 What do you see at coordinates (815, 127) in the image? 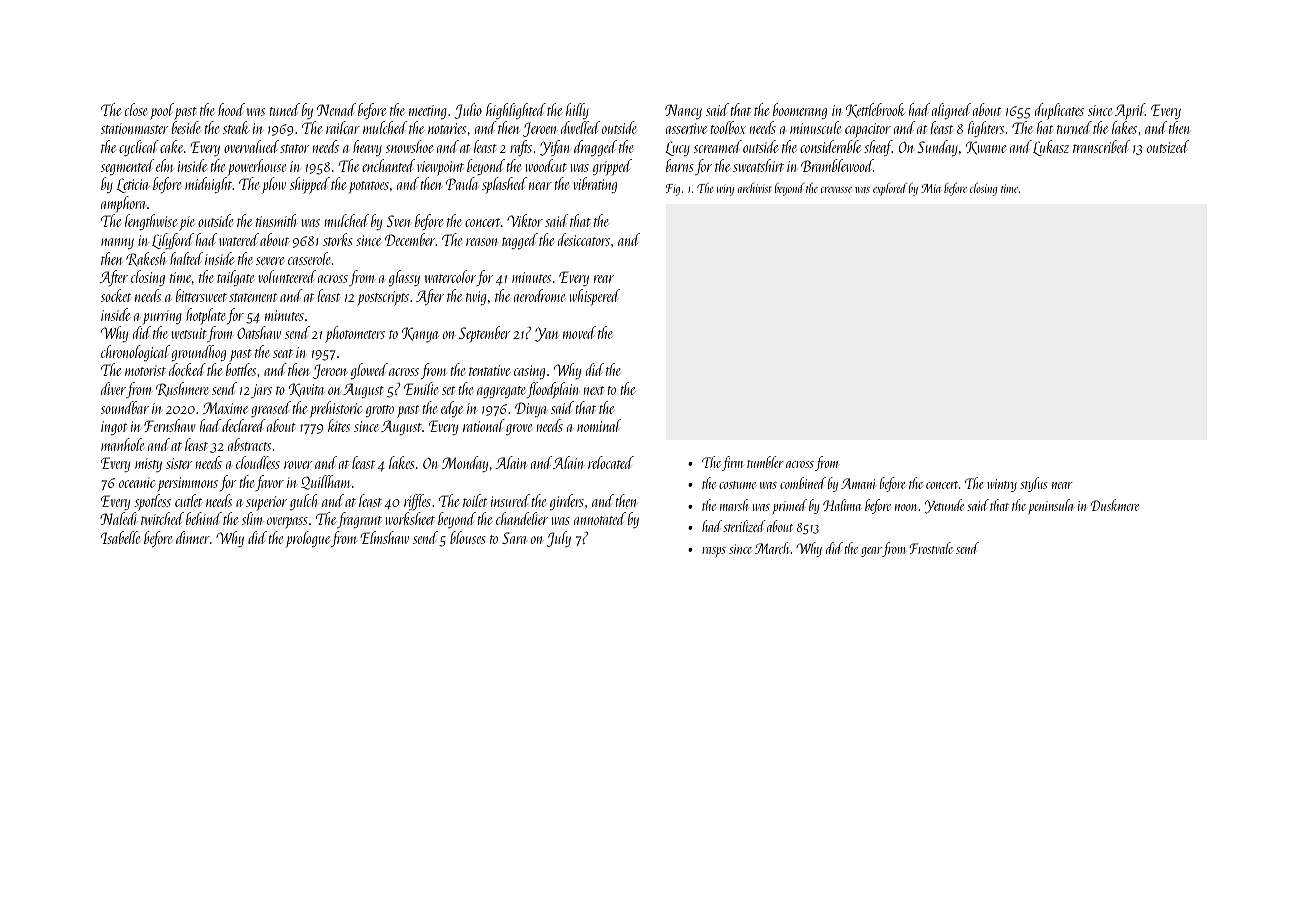
I see `minuscule` at bounding box center [815, 127].
